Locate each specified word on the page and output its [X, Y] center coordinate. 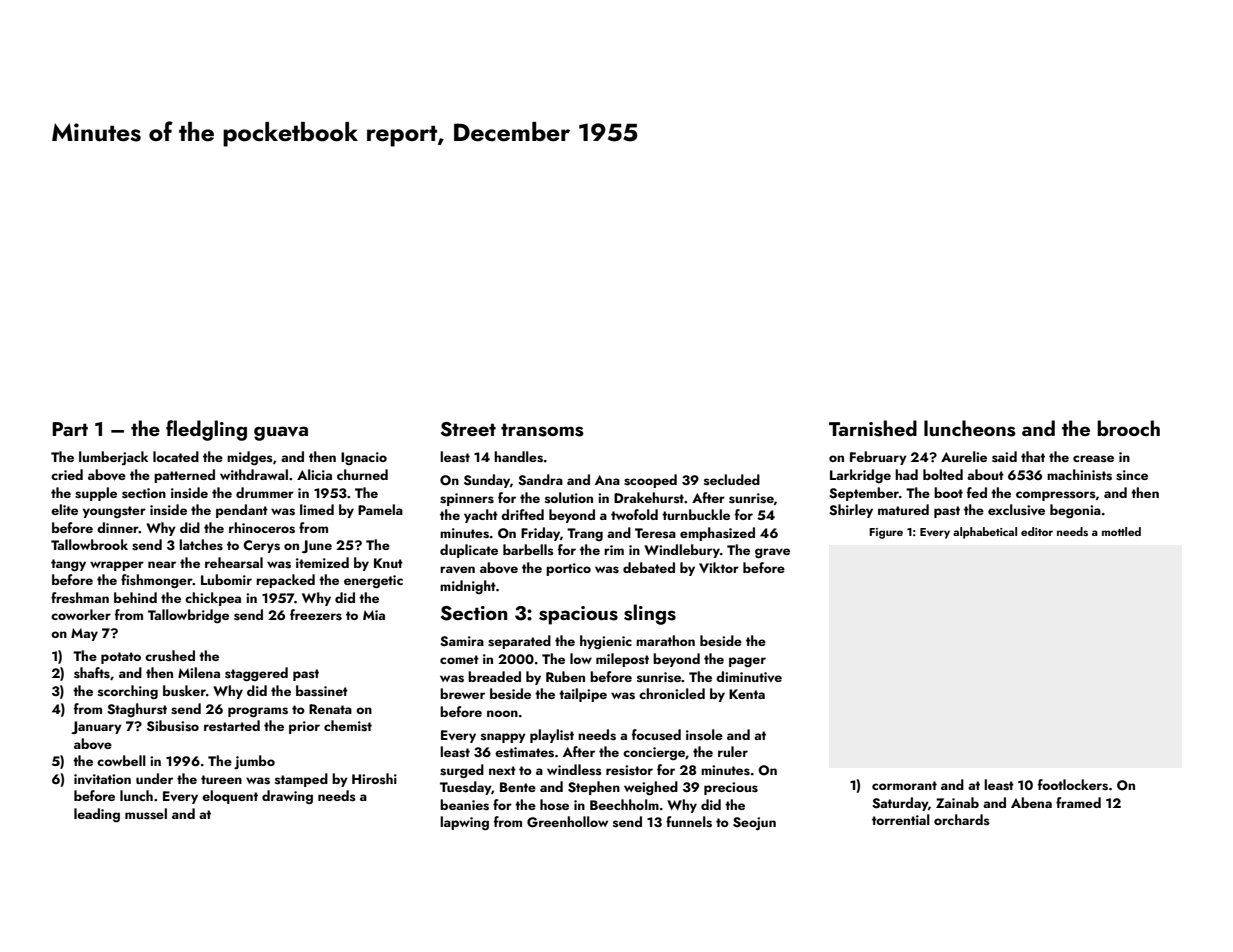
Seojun [754, 823]
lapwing [464, 823]
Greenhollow [567, 822]
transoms [542, 430]
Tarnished [873, 428]
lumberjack [113, 458]
